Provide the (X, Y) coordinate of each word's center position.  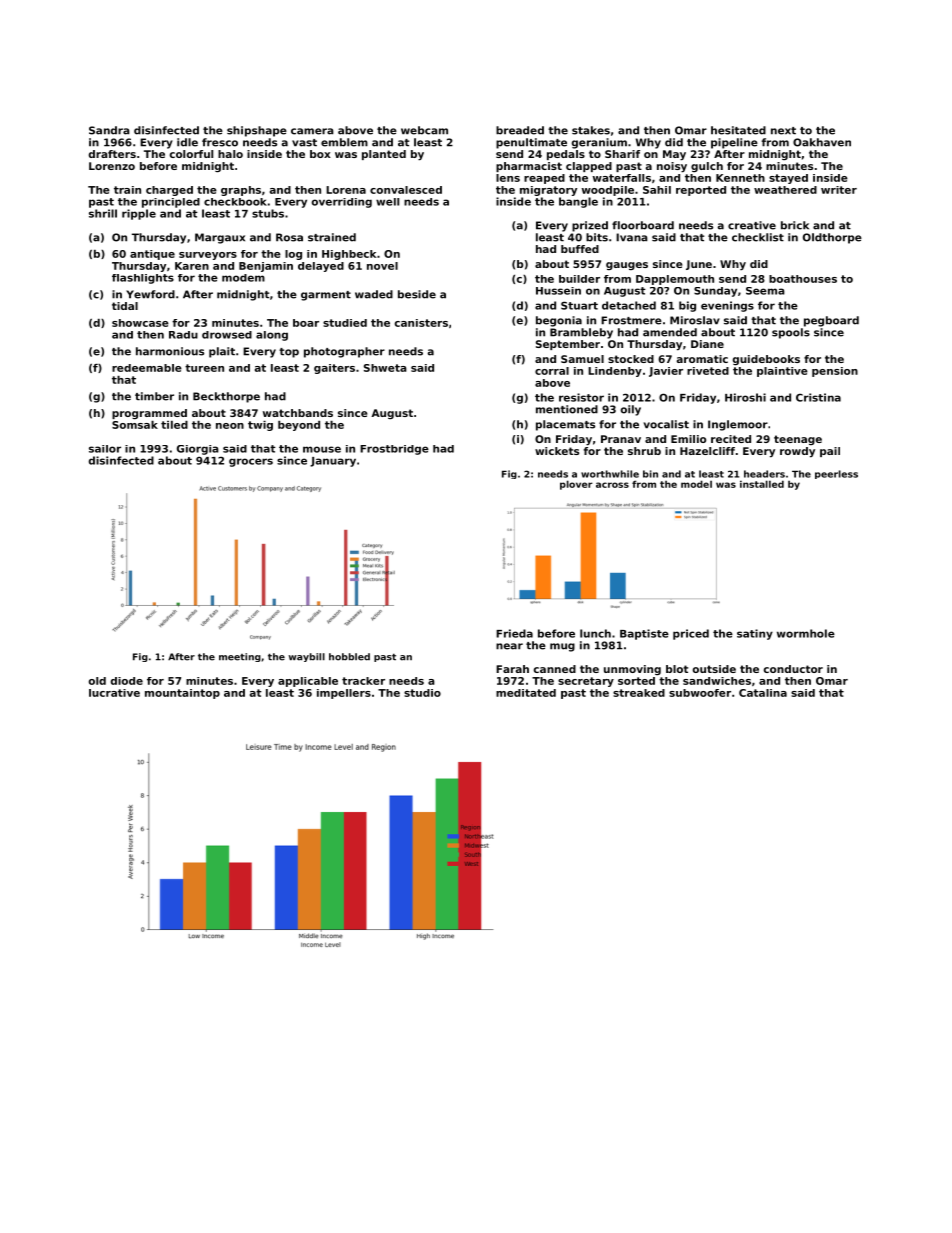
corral (552, 371)
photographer (344, 352)
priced (691, 634)
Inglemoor (738, 425)
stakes (591, 130)
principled (171, 203)
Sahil (657, 190)
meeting (240, 657)
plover (576, 485)
